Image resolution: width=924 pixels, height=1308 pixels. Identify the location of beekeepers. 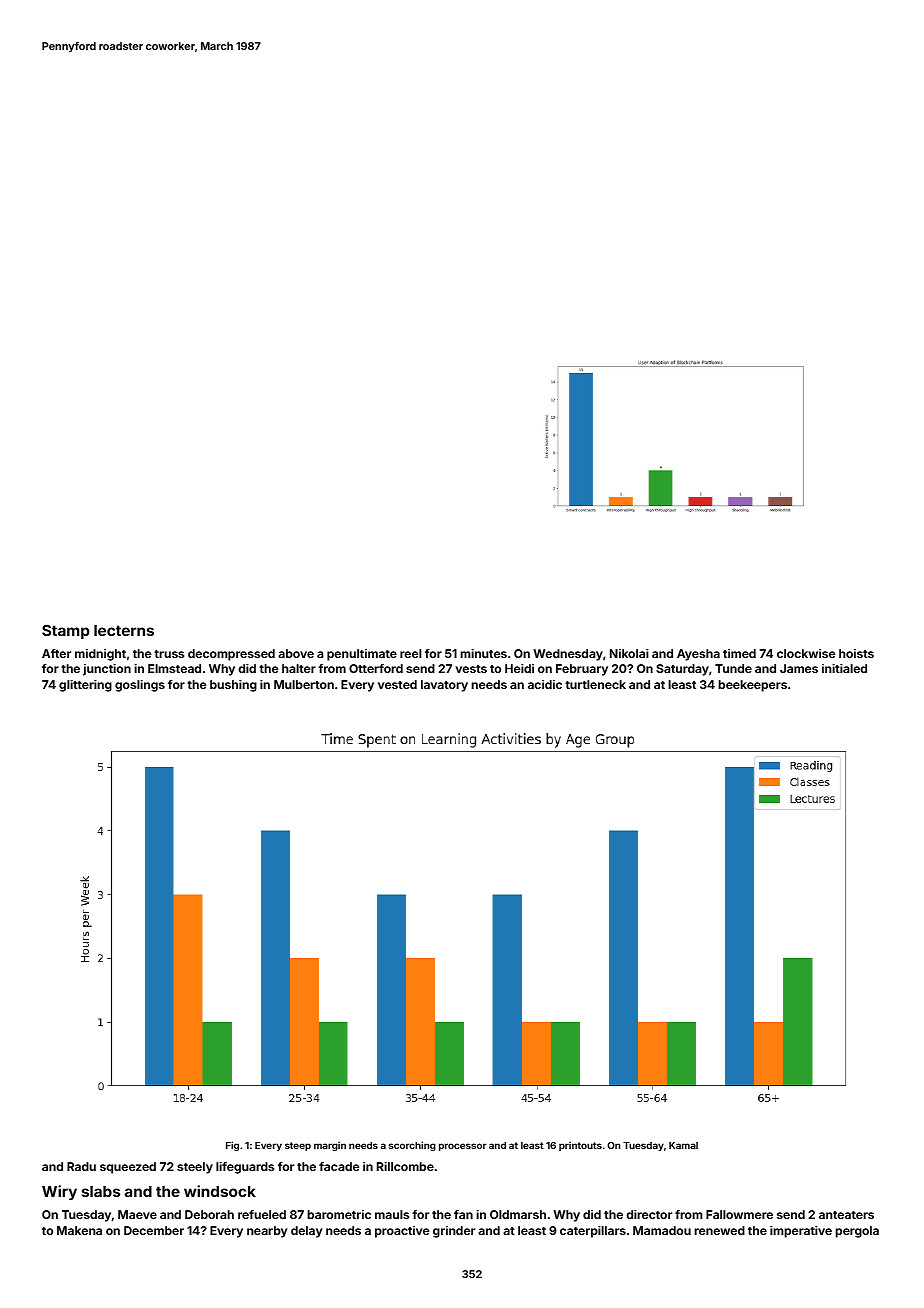
(752, 686).
